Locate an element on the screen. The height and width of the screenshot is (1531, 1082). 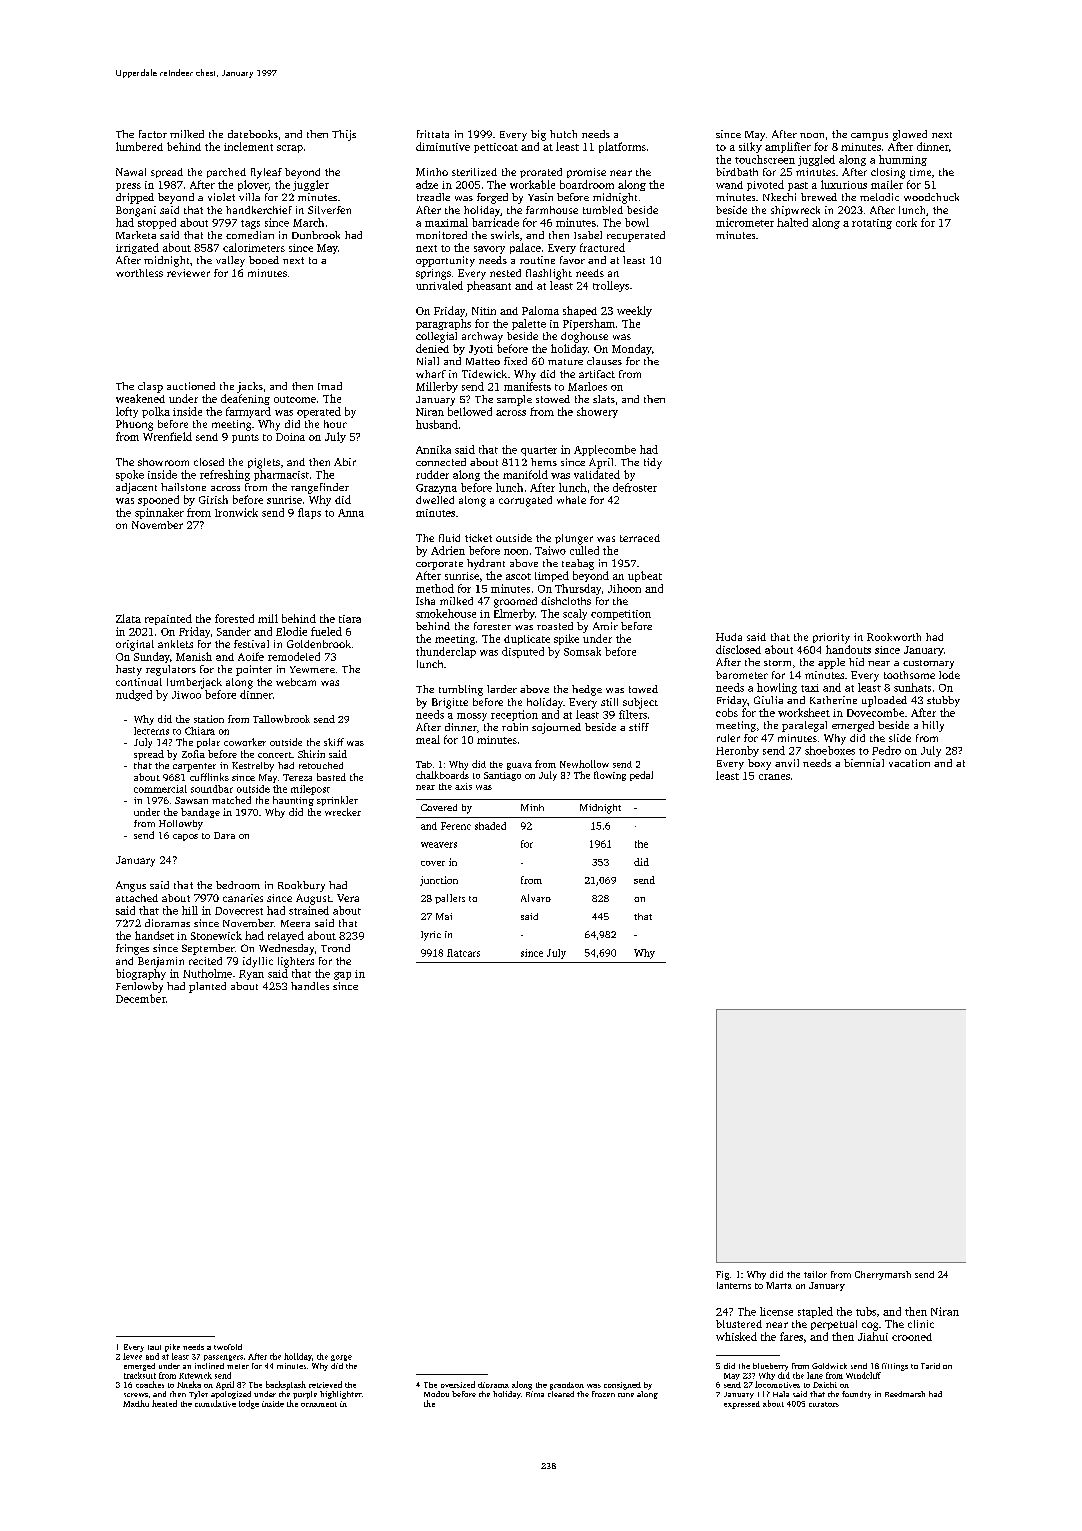
Trond is located at coordinates (335, 948).
